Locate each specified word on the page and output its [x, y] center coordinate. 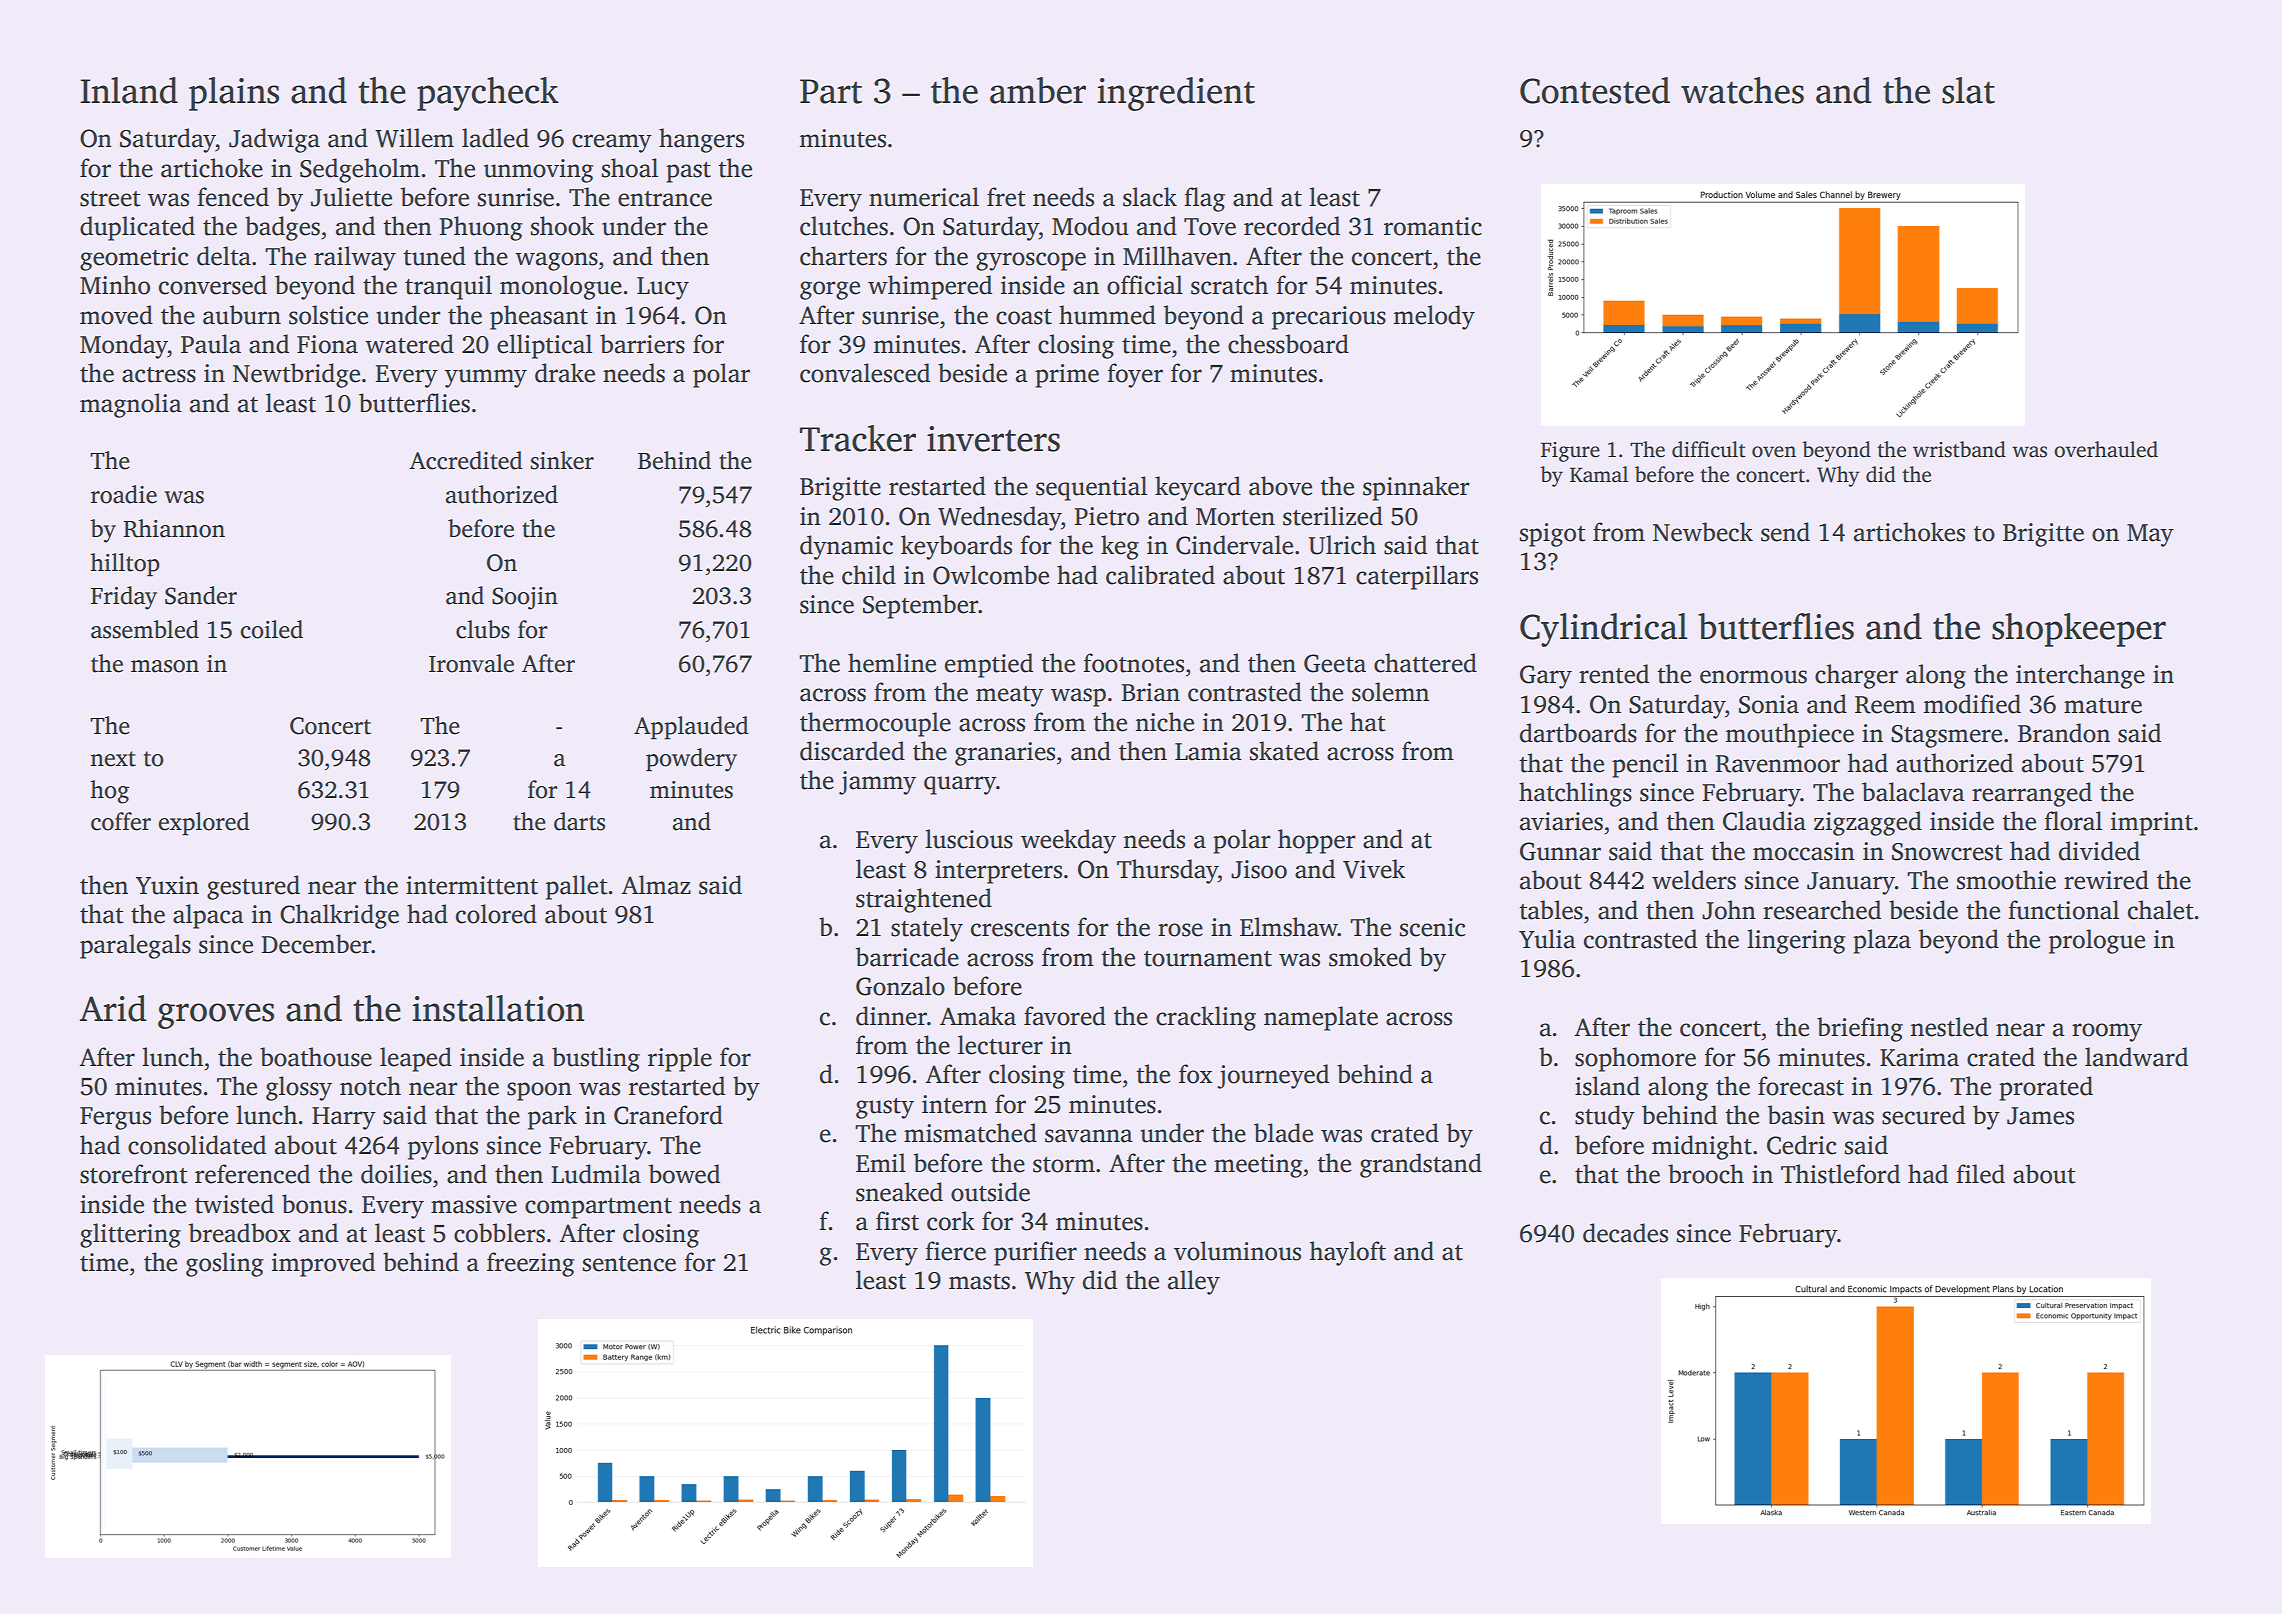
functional [2063, 910]
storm [1064, 1165]
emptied [989, 665]
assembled [145, 629]
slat [1968, 90]
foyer [1135, 375]
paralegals [135, 946]
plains [234, 94]
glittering [130, 1235]
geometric [134, 259]
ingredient [1176, 94]
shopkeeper [2079, 630]
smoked [1370, 957]
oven [1774, 452]
